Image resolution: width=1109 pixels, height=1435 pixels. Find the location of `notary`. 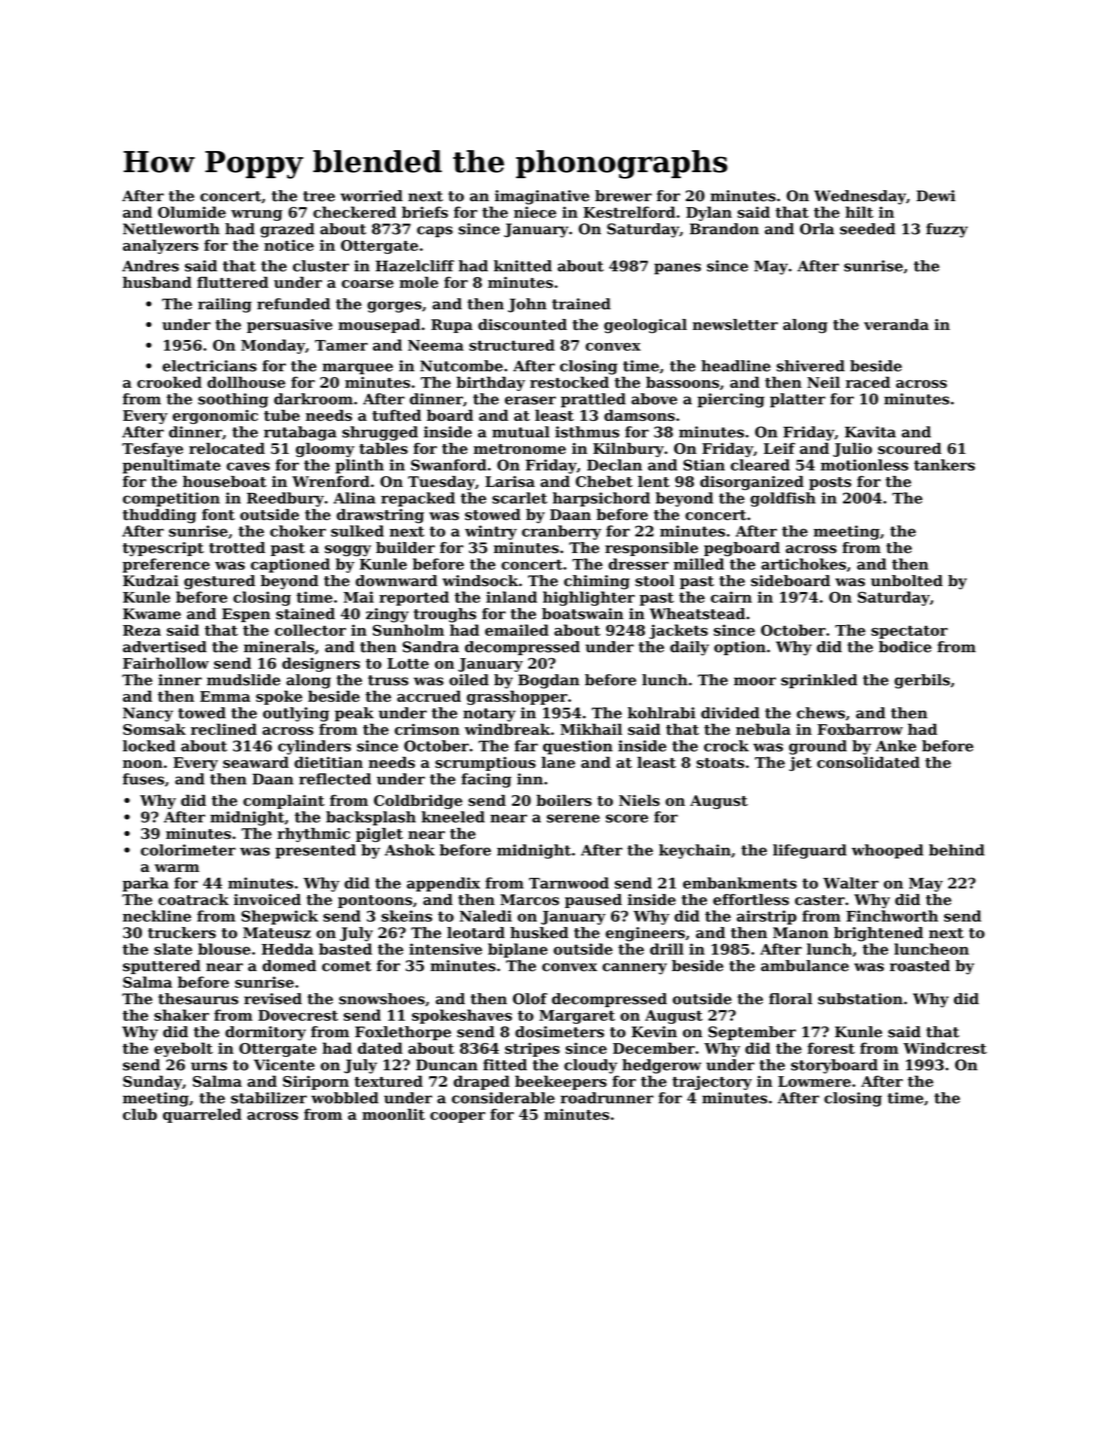

notary is located at coordinates (489, 715).
